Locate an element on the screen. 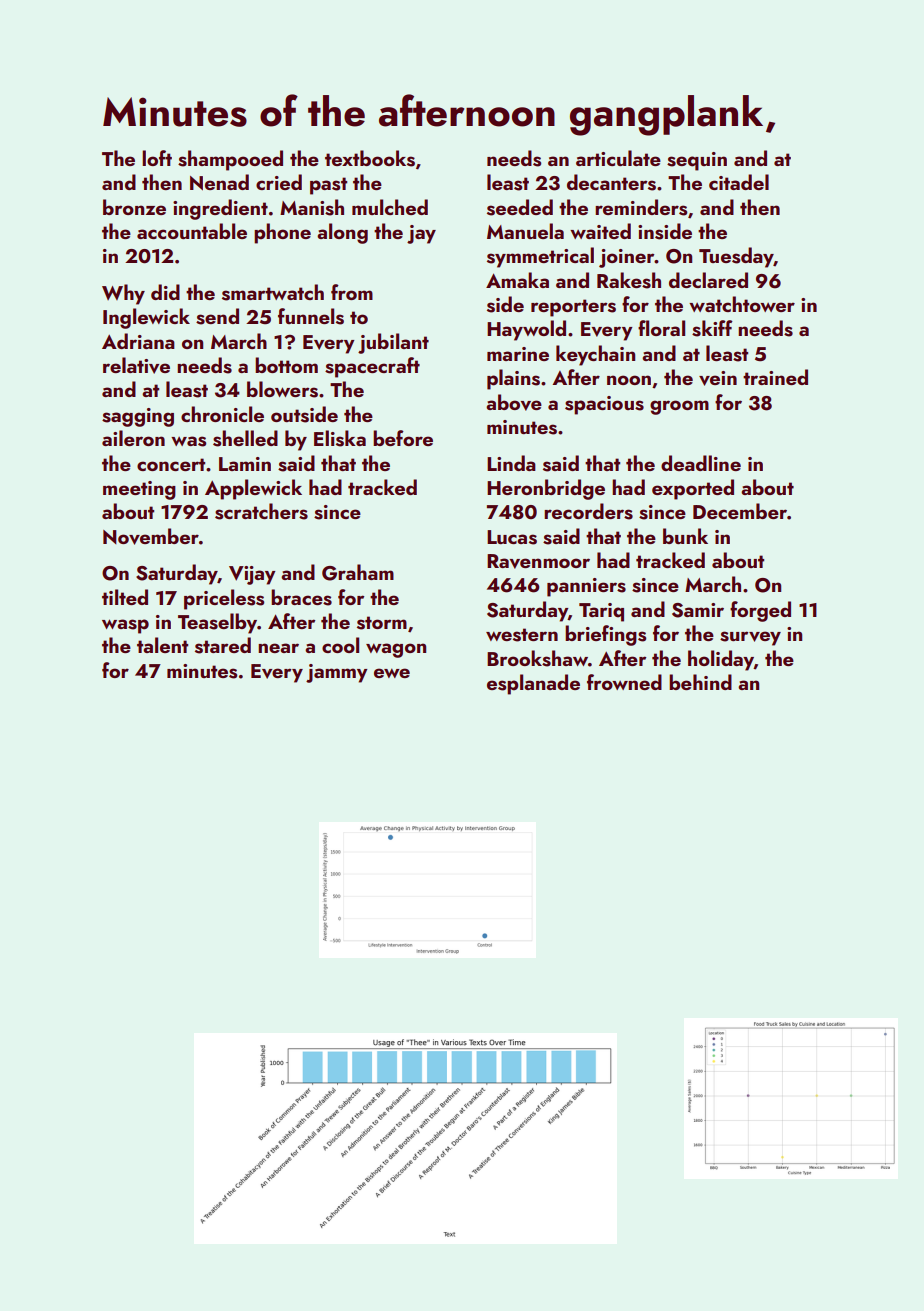 The image size is (924, 1311). Adriana is located at coordinates (138, 341).
